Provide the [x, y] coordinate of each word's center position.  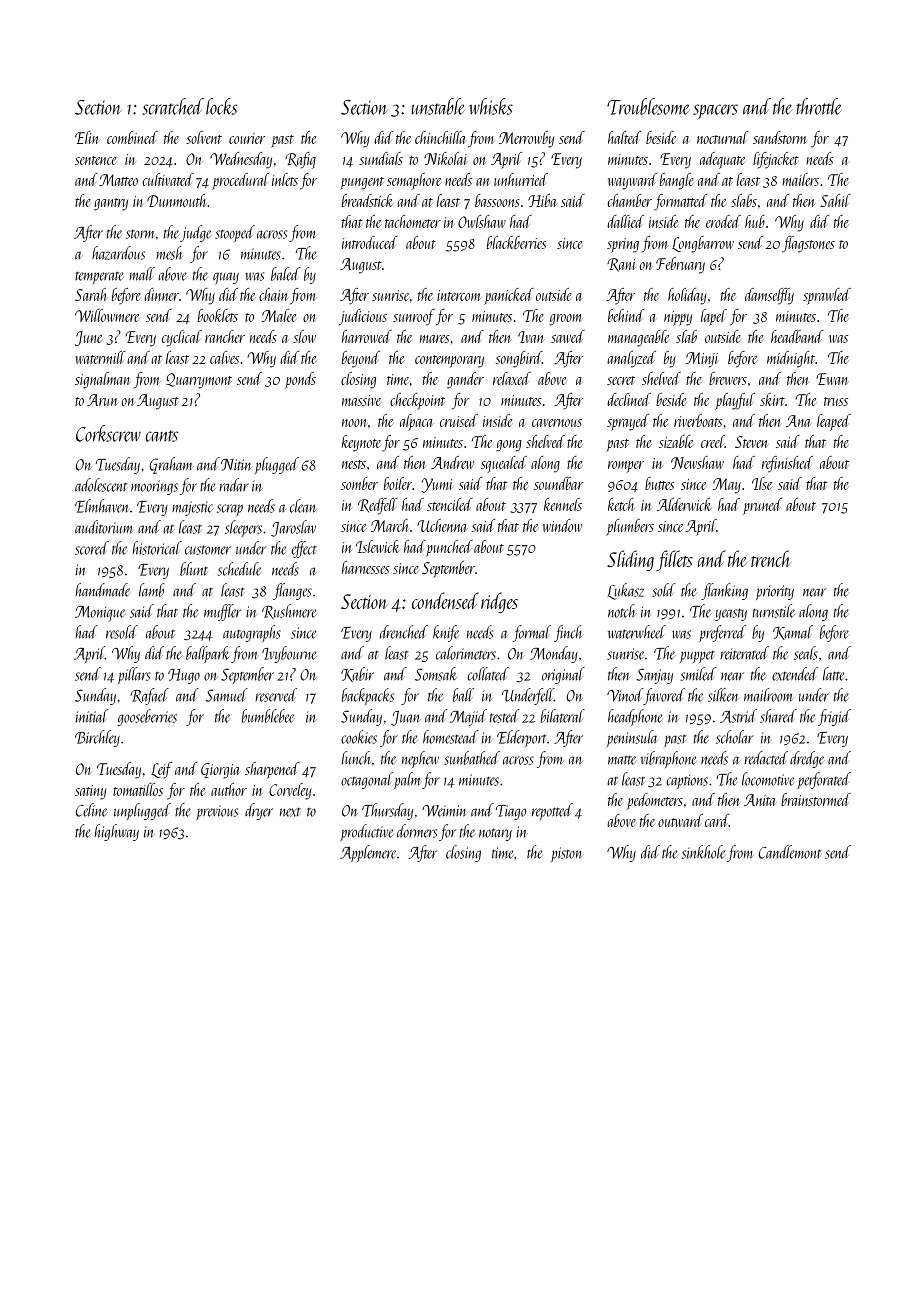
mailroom [768, 695]
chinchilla [441, 137]
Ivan [531, 337]
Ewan [832, 379]
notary [495, 834]
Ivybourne [289, 654]
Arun [102, 400]
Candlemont [790, 852]
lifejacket [776, 160]
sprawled [827, 296]
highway [116, 832]
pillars [134, 675]
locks [222, 106]
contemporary [449, 361]
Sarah [91, 294]
